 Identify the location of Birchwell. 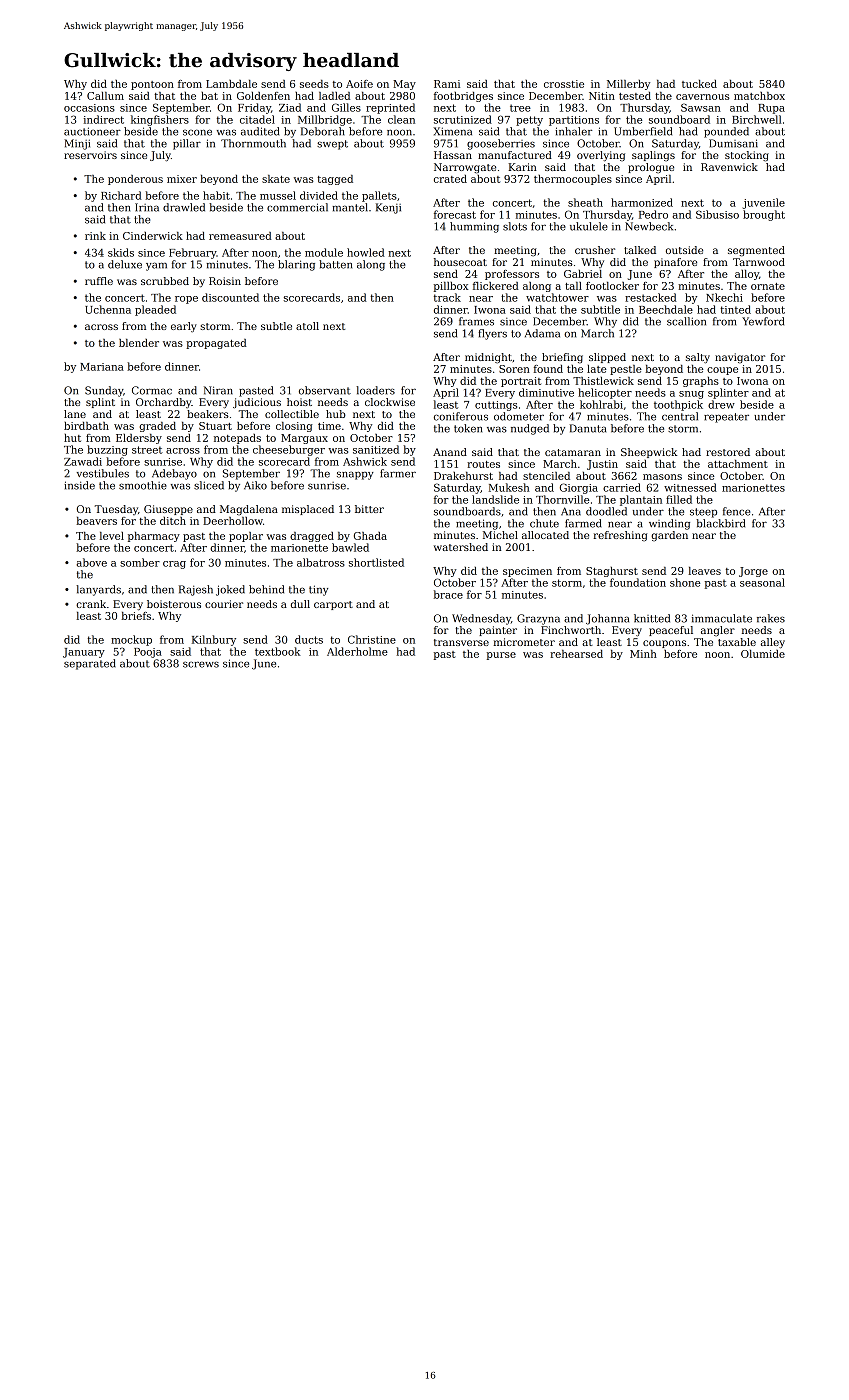
(757, 119).
